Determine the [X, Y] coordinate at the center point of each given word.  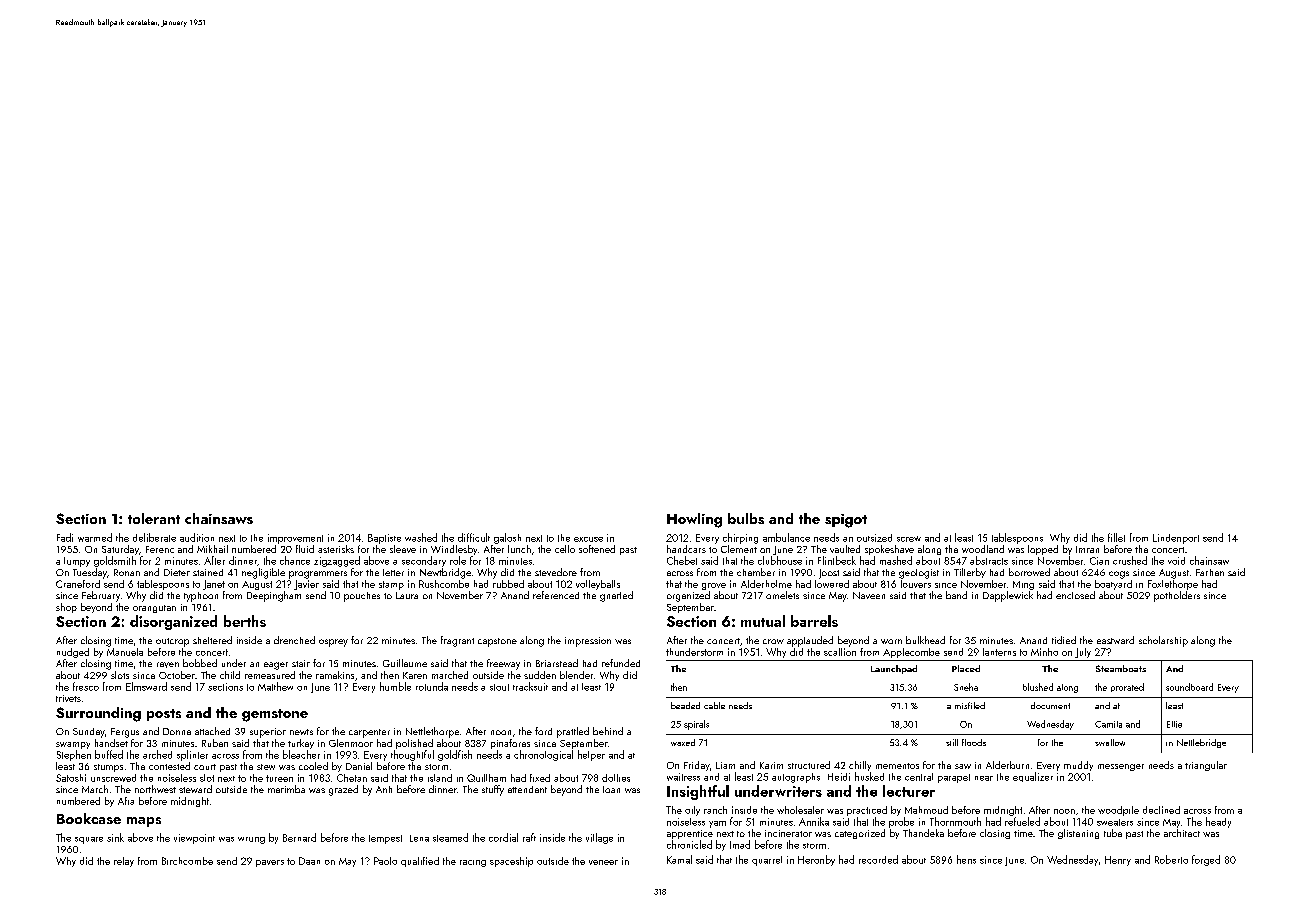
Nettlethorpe [432, 732]
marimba [286, 789]
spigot [846, 521]
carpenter [369, 733]
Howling [694, 520]
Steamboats [1121, 668]
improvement [295, 539]
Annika [814, 821]
